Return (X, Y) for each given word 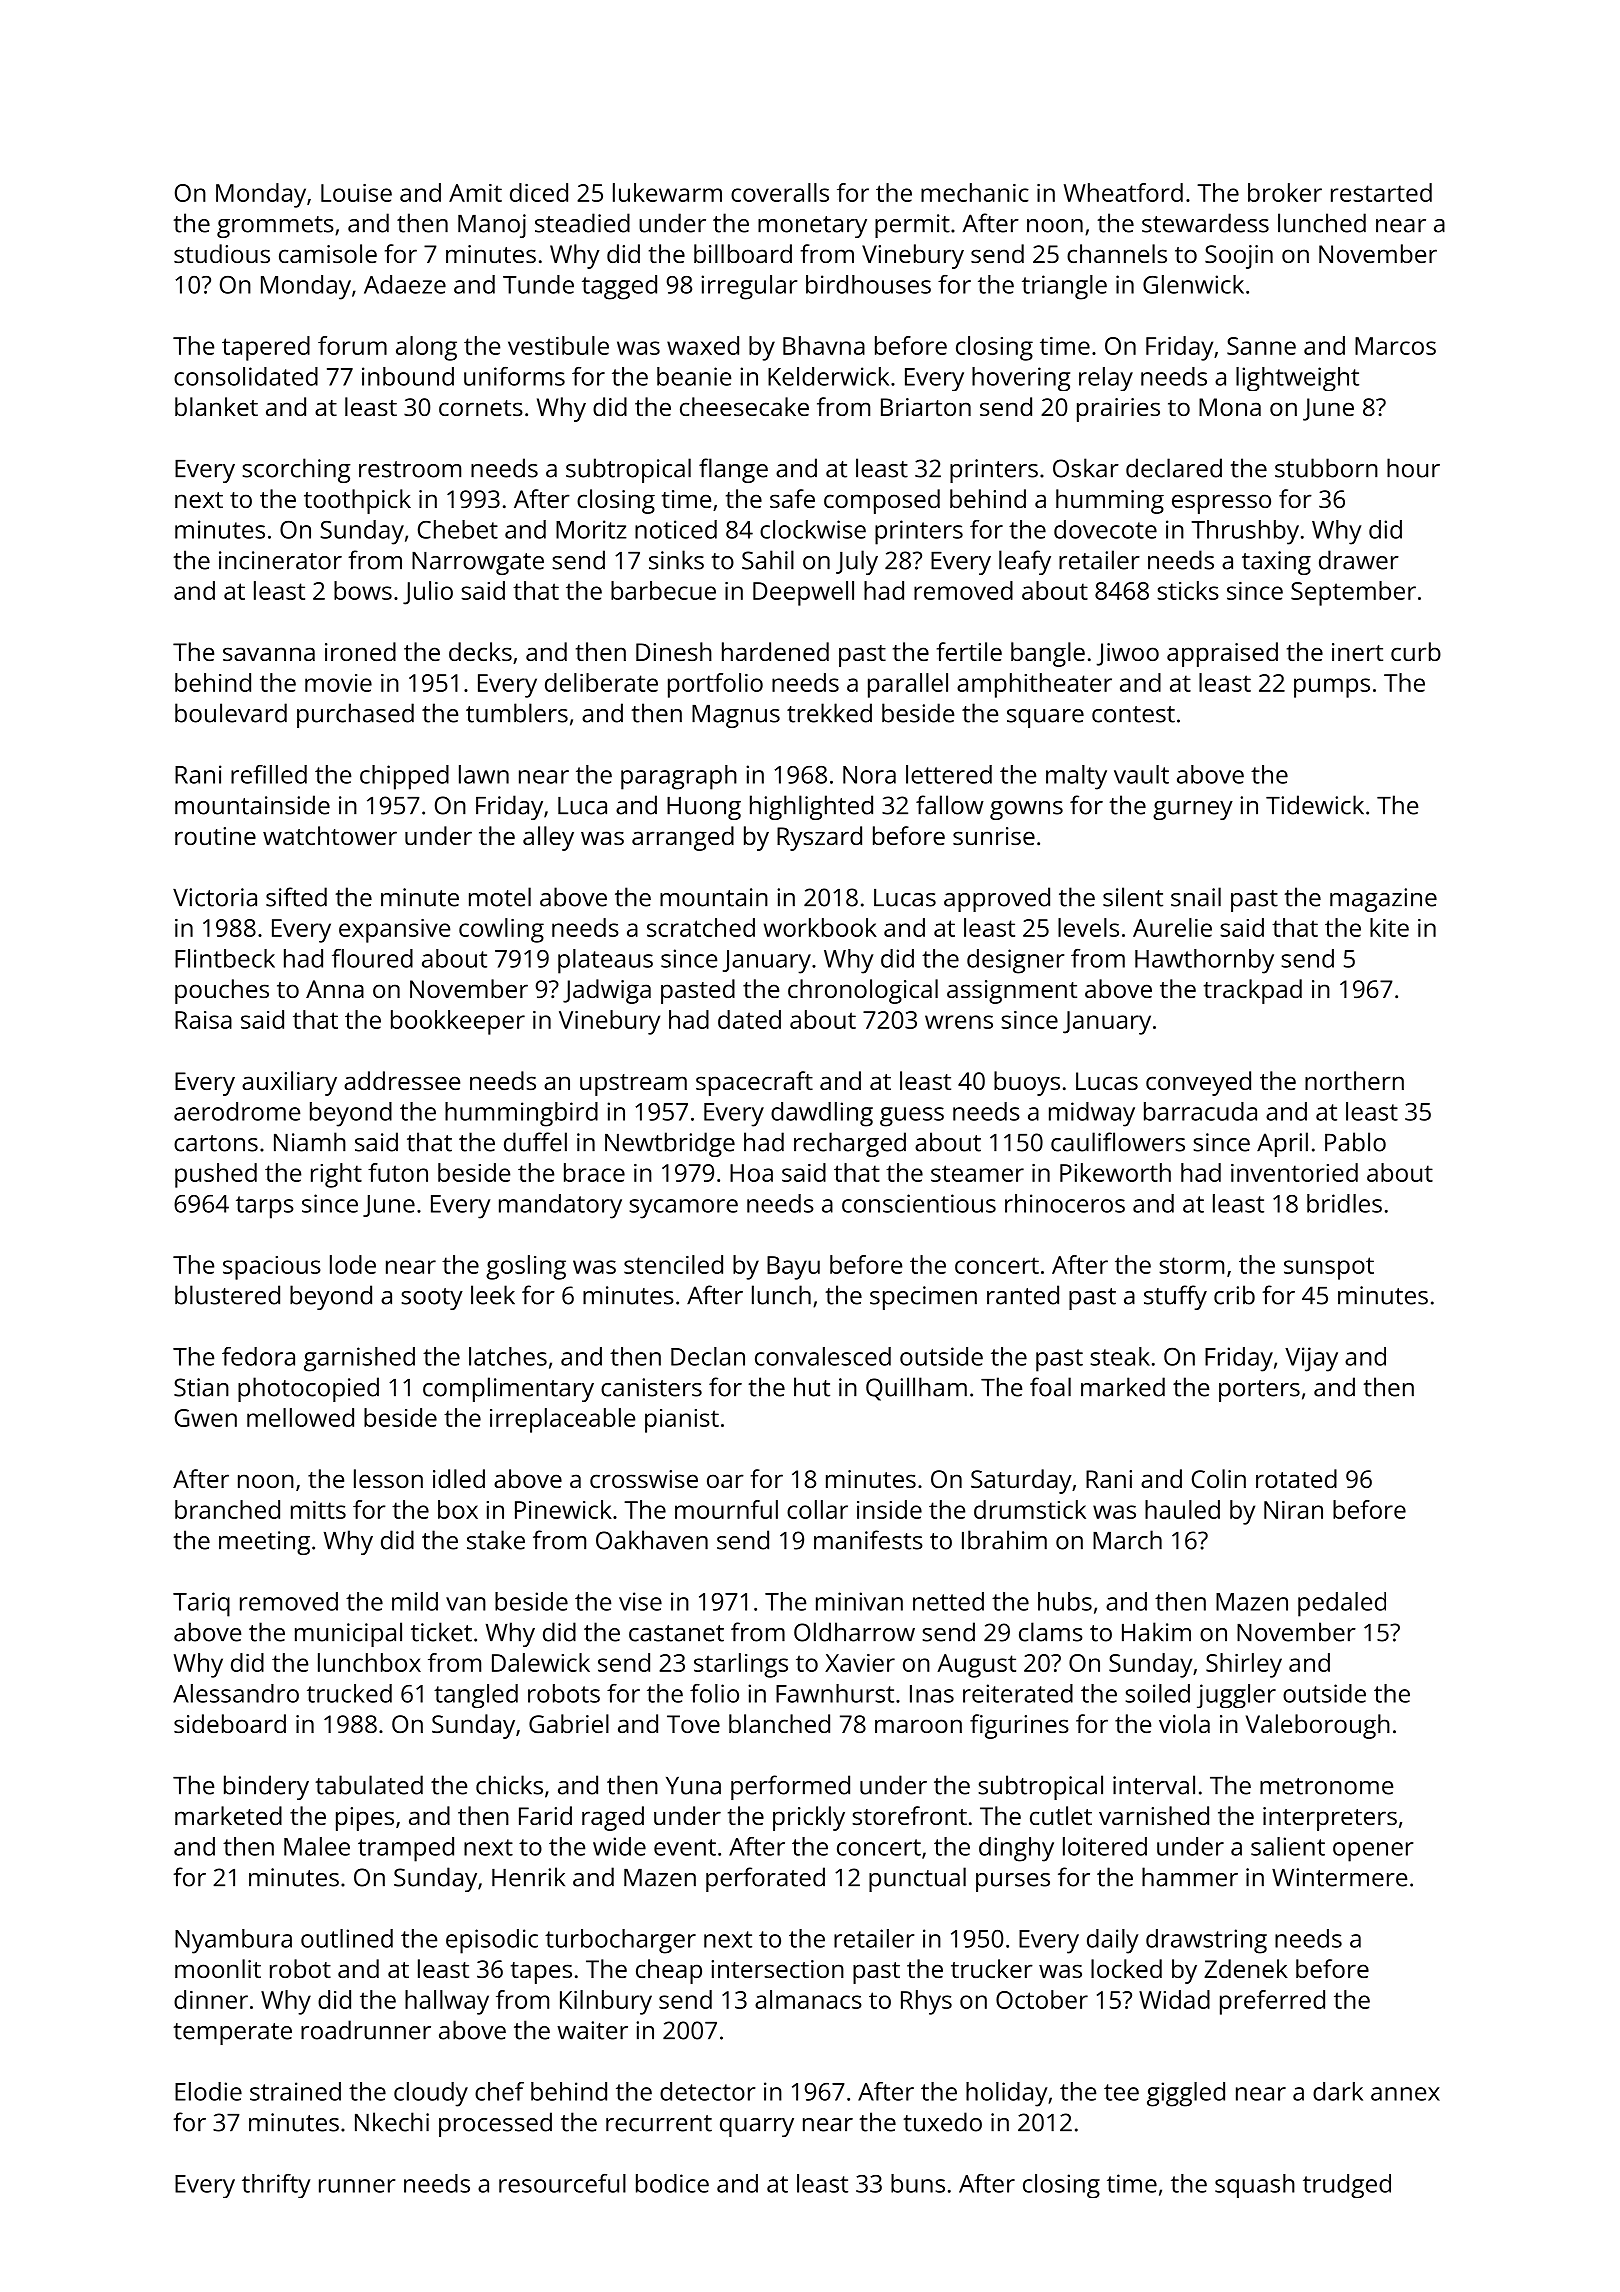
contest (1133, 714)
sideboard (230, 1723)
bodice (672, 2183)
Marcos (1395, 346)
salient (1288, 1846)
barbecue (663, 590)
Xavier (860, 1663)
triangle (1064, 287)
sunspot (1329, 1268)
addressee (402, 1080)
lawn (484, 774)
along (426, 348)
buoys (1027, 1083)
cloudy (431, 2094)
